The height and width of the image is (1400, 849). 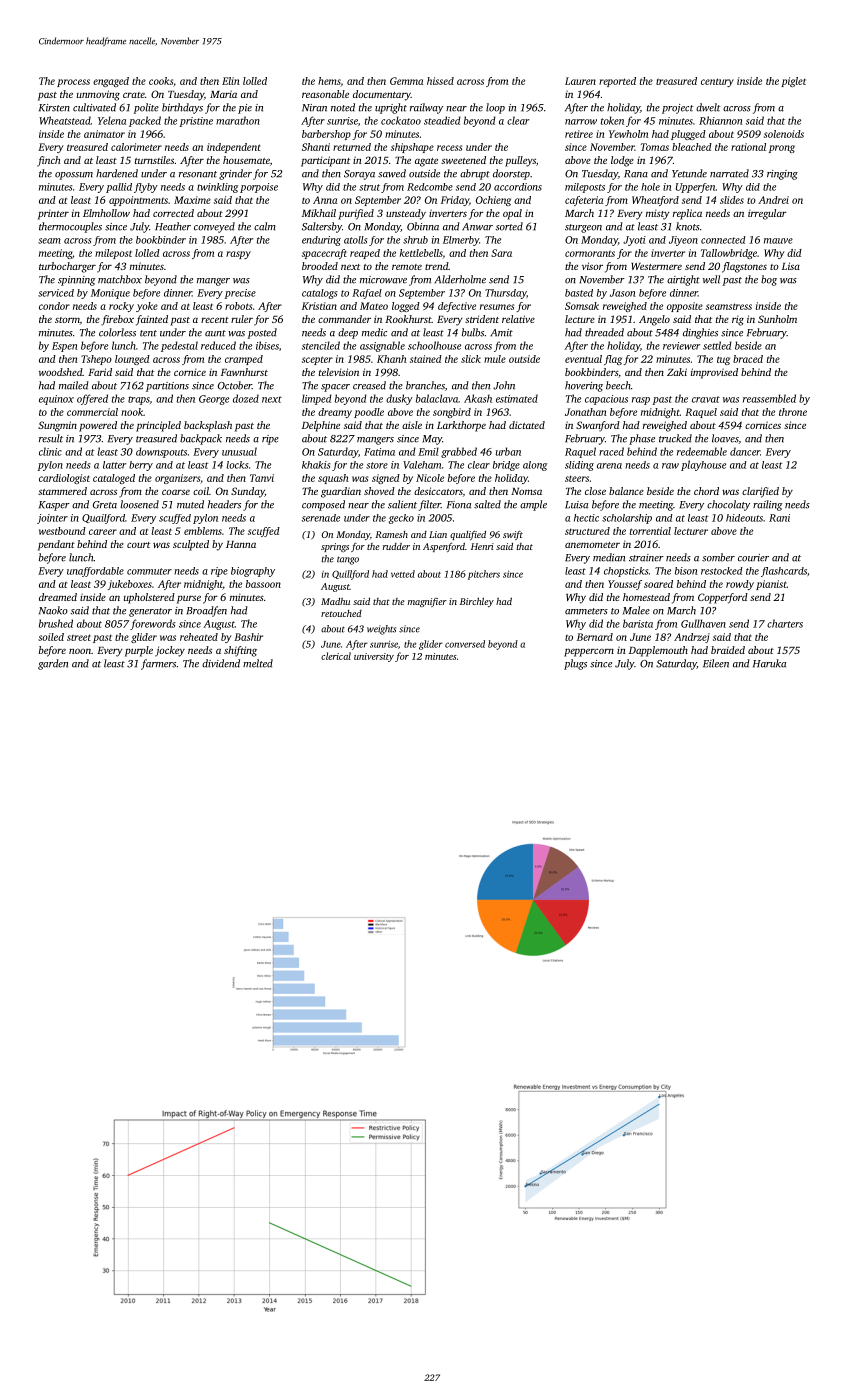 What do you see at coordinates (80, 651) in the image?
I see `noon` at bounding box center [80, 651].
